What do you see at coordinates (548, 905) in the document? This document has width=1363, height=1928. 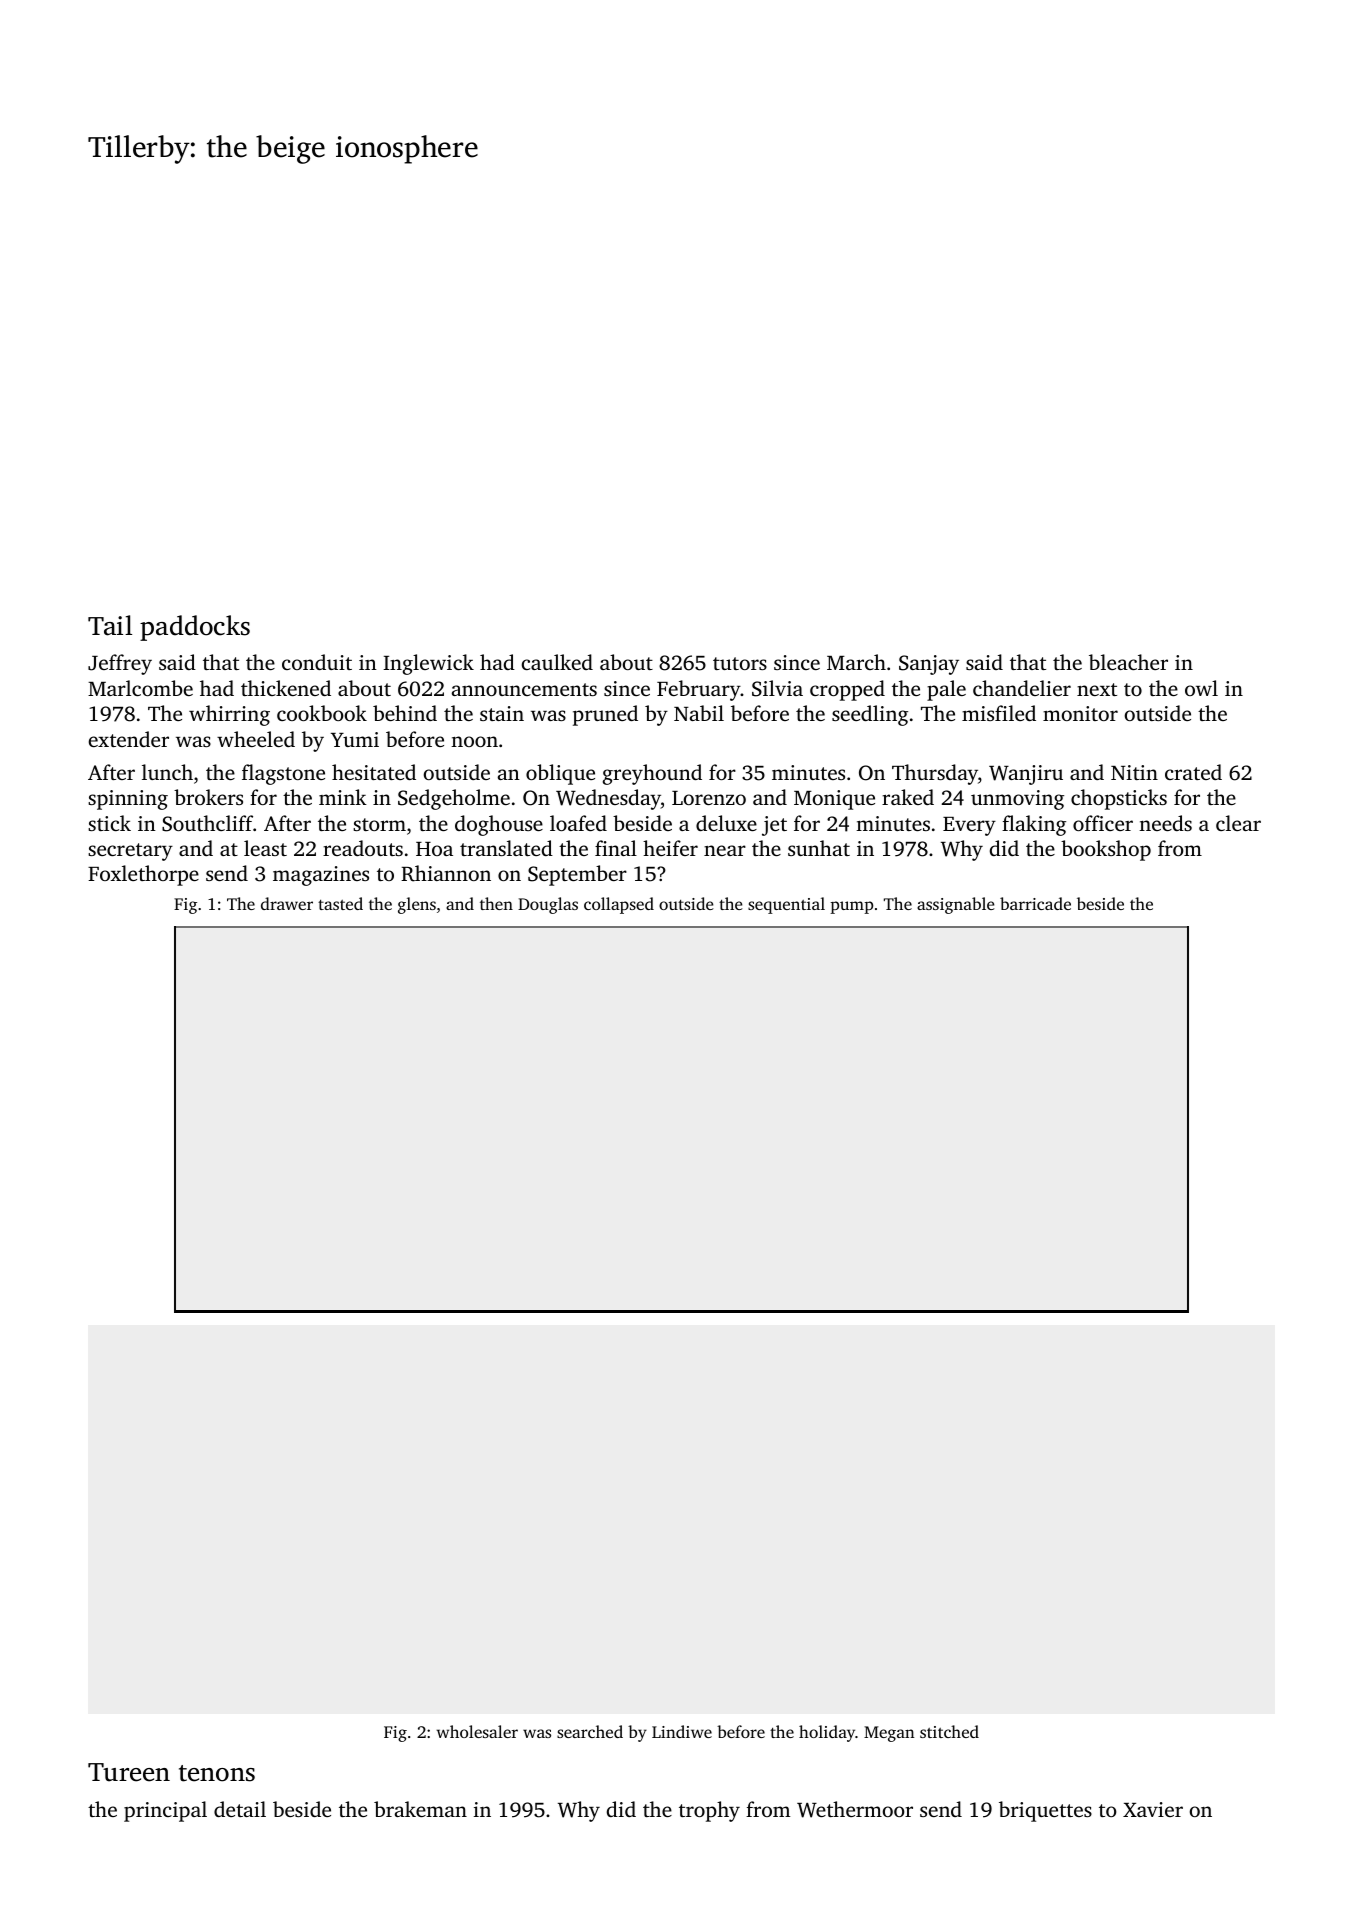 I see `Douglas` at bounding box center [548, 905].
